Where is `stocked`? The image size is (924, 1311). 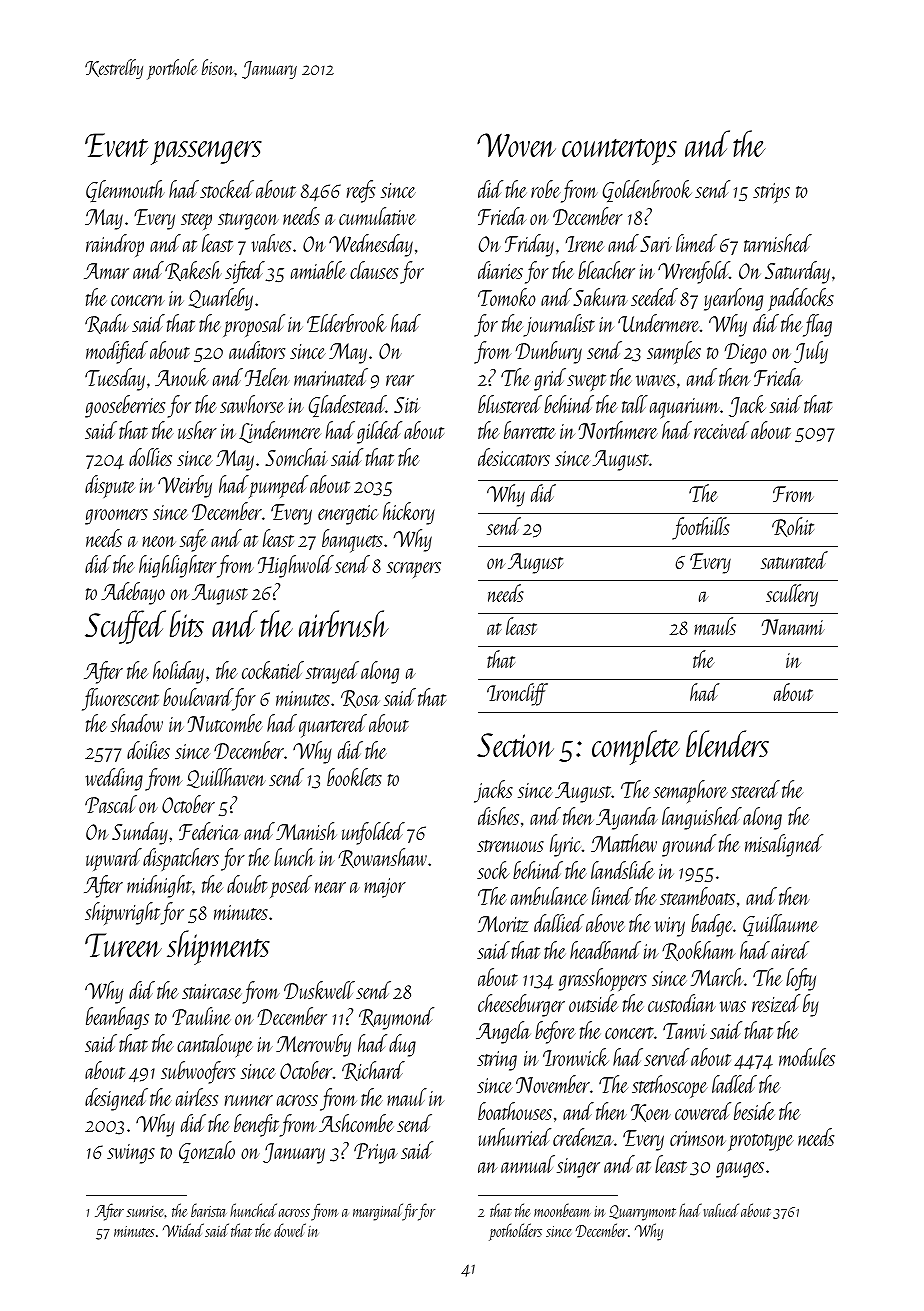 stocked is located at coordinates (227, 189).
